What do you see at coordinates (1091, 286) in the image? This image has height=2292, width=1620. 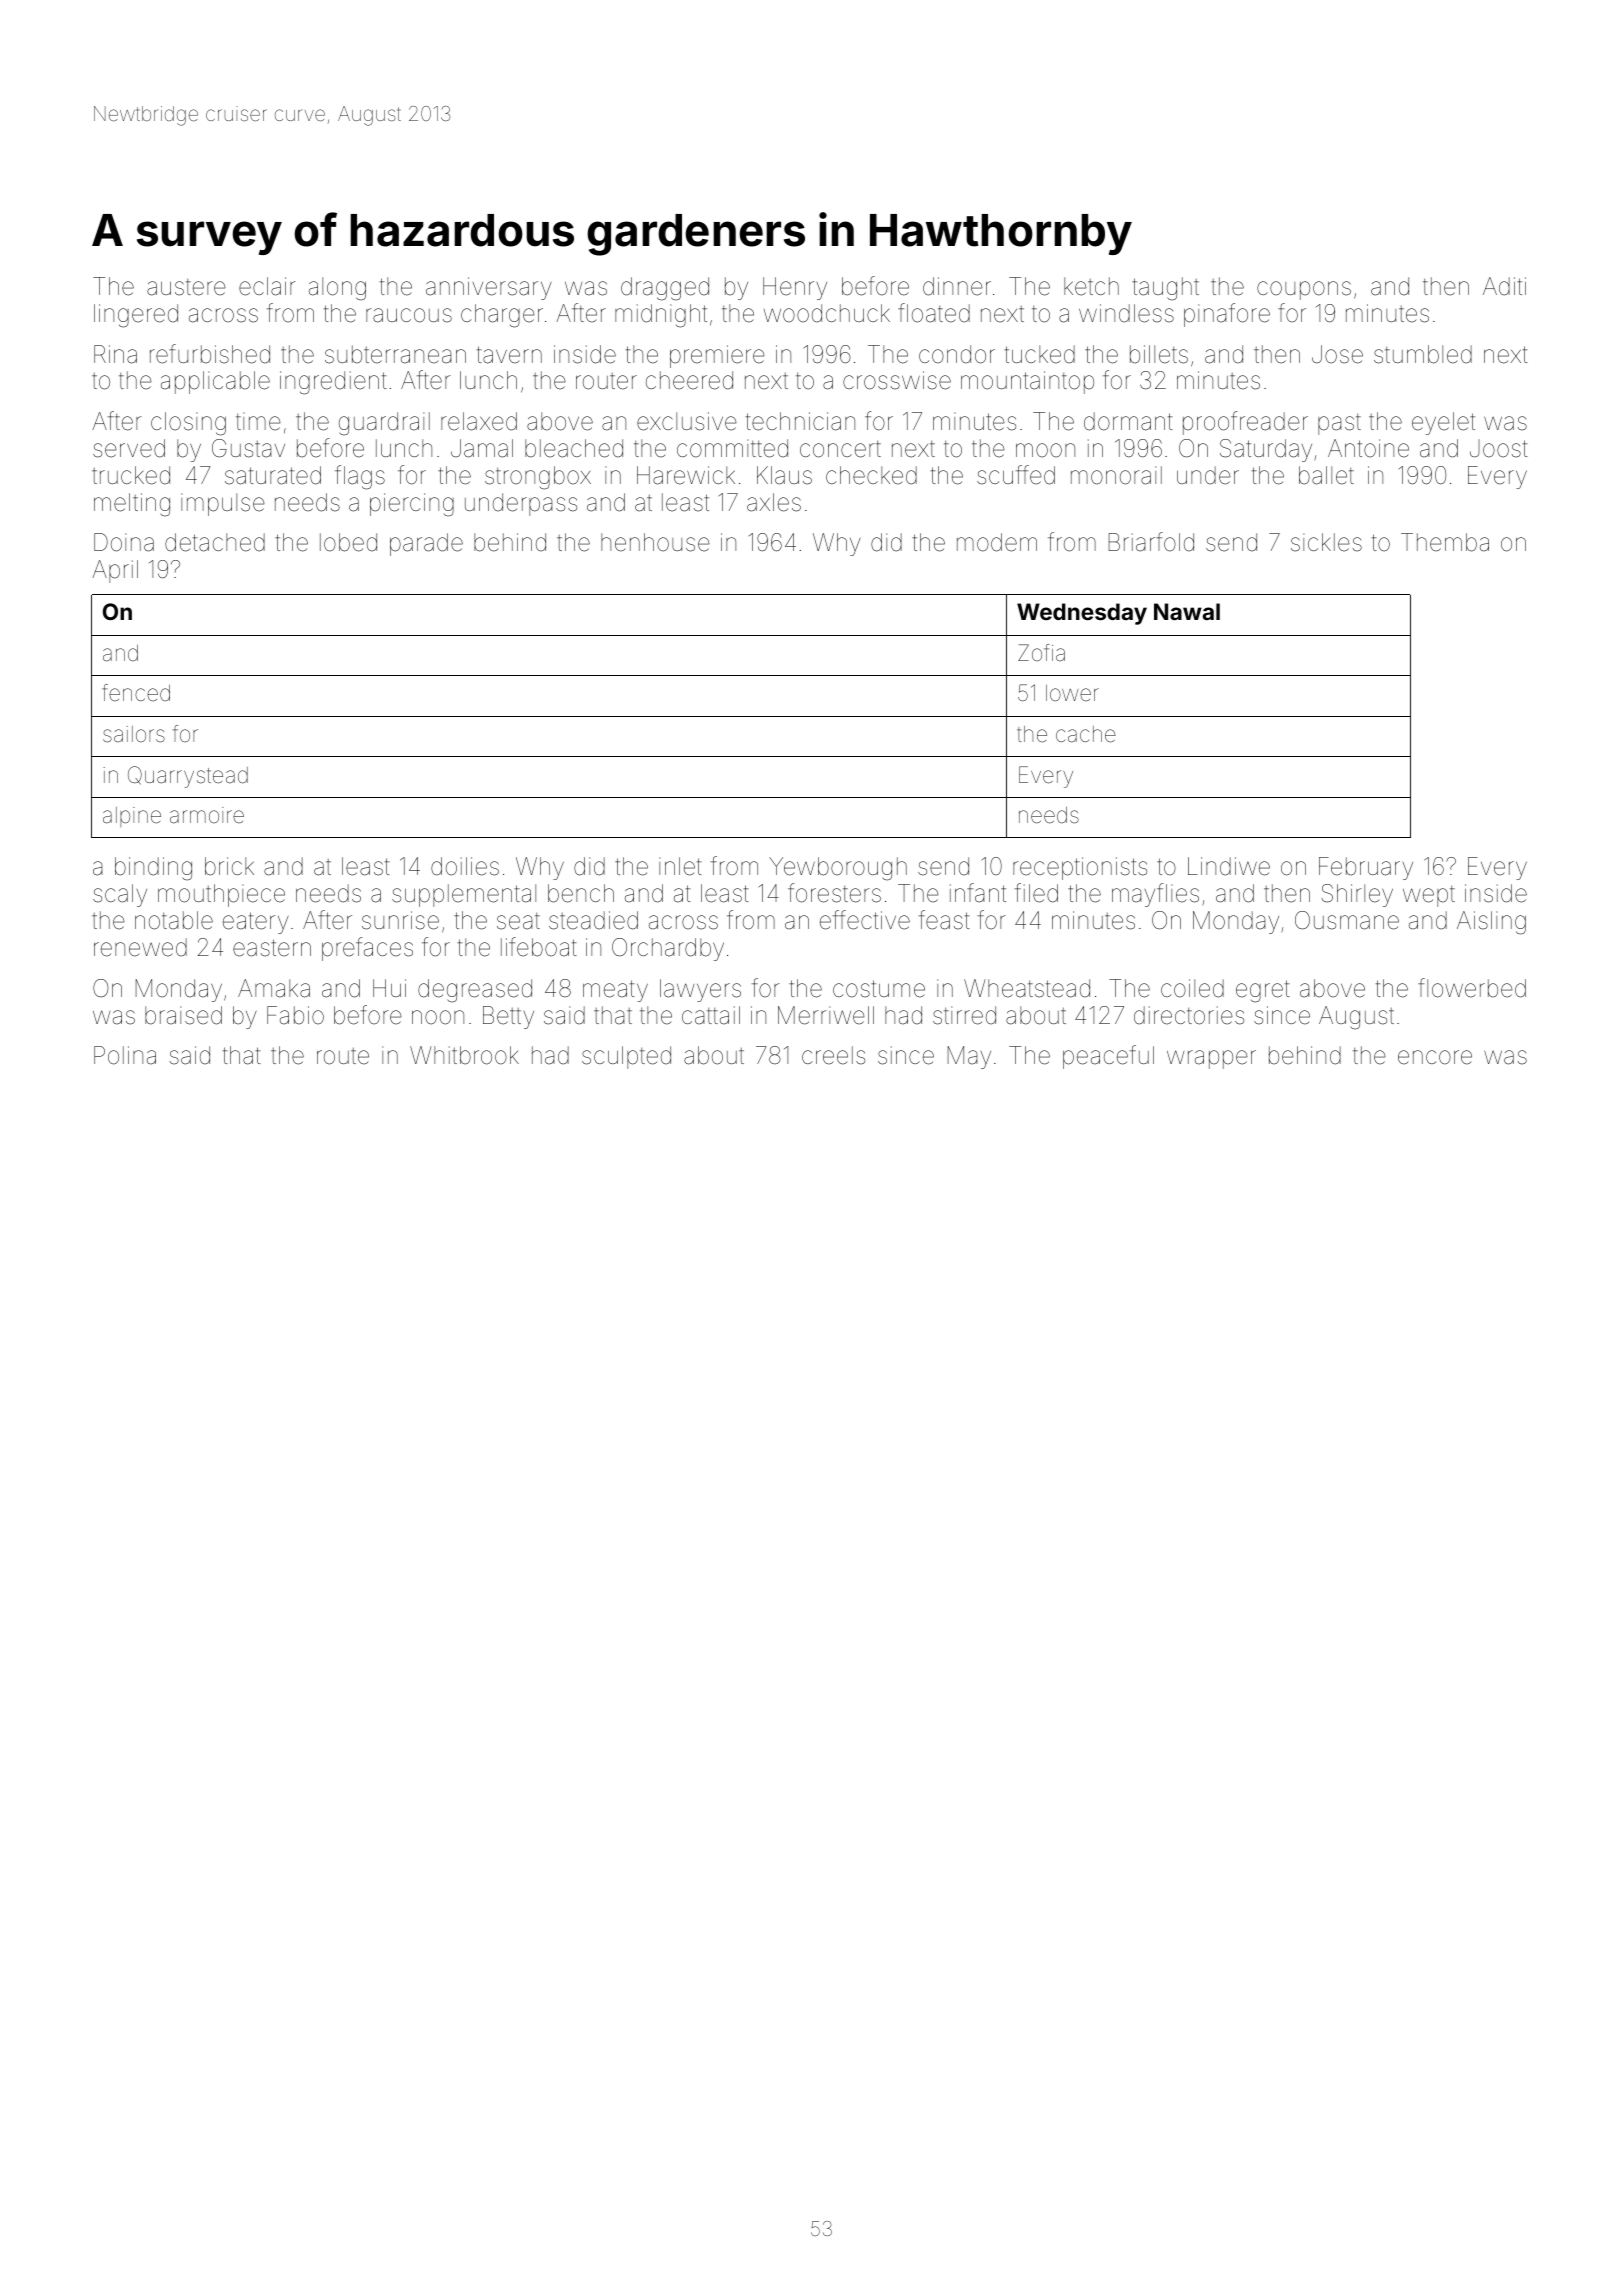 I see `ketch` at bounding box center [1091, 286].
